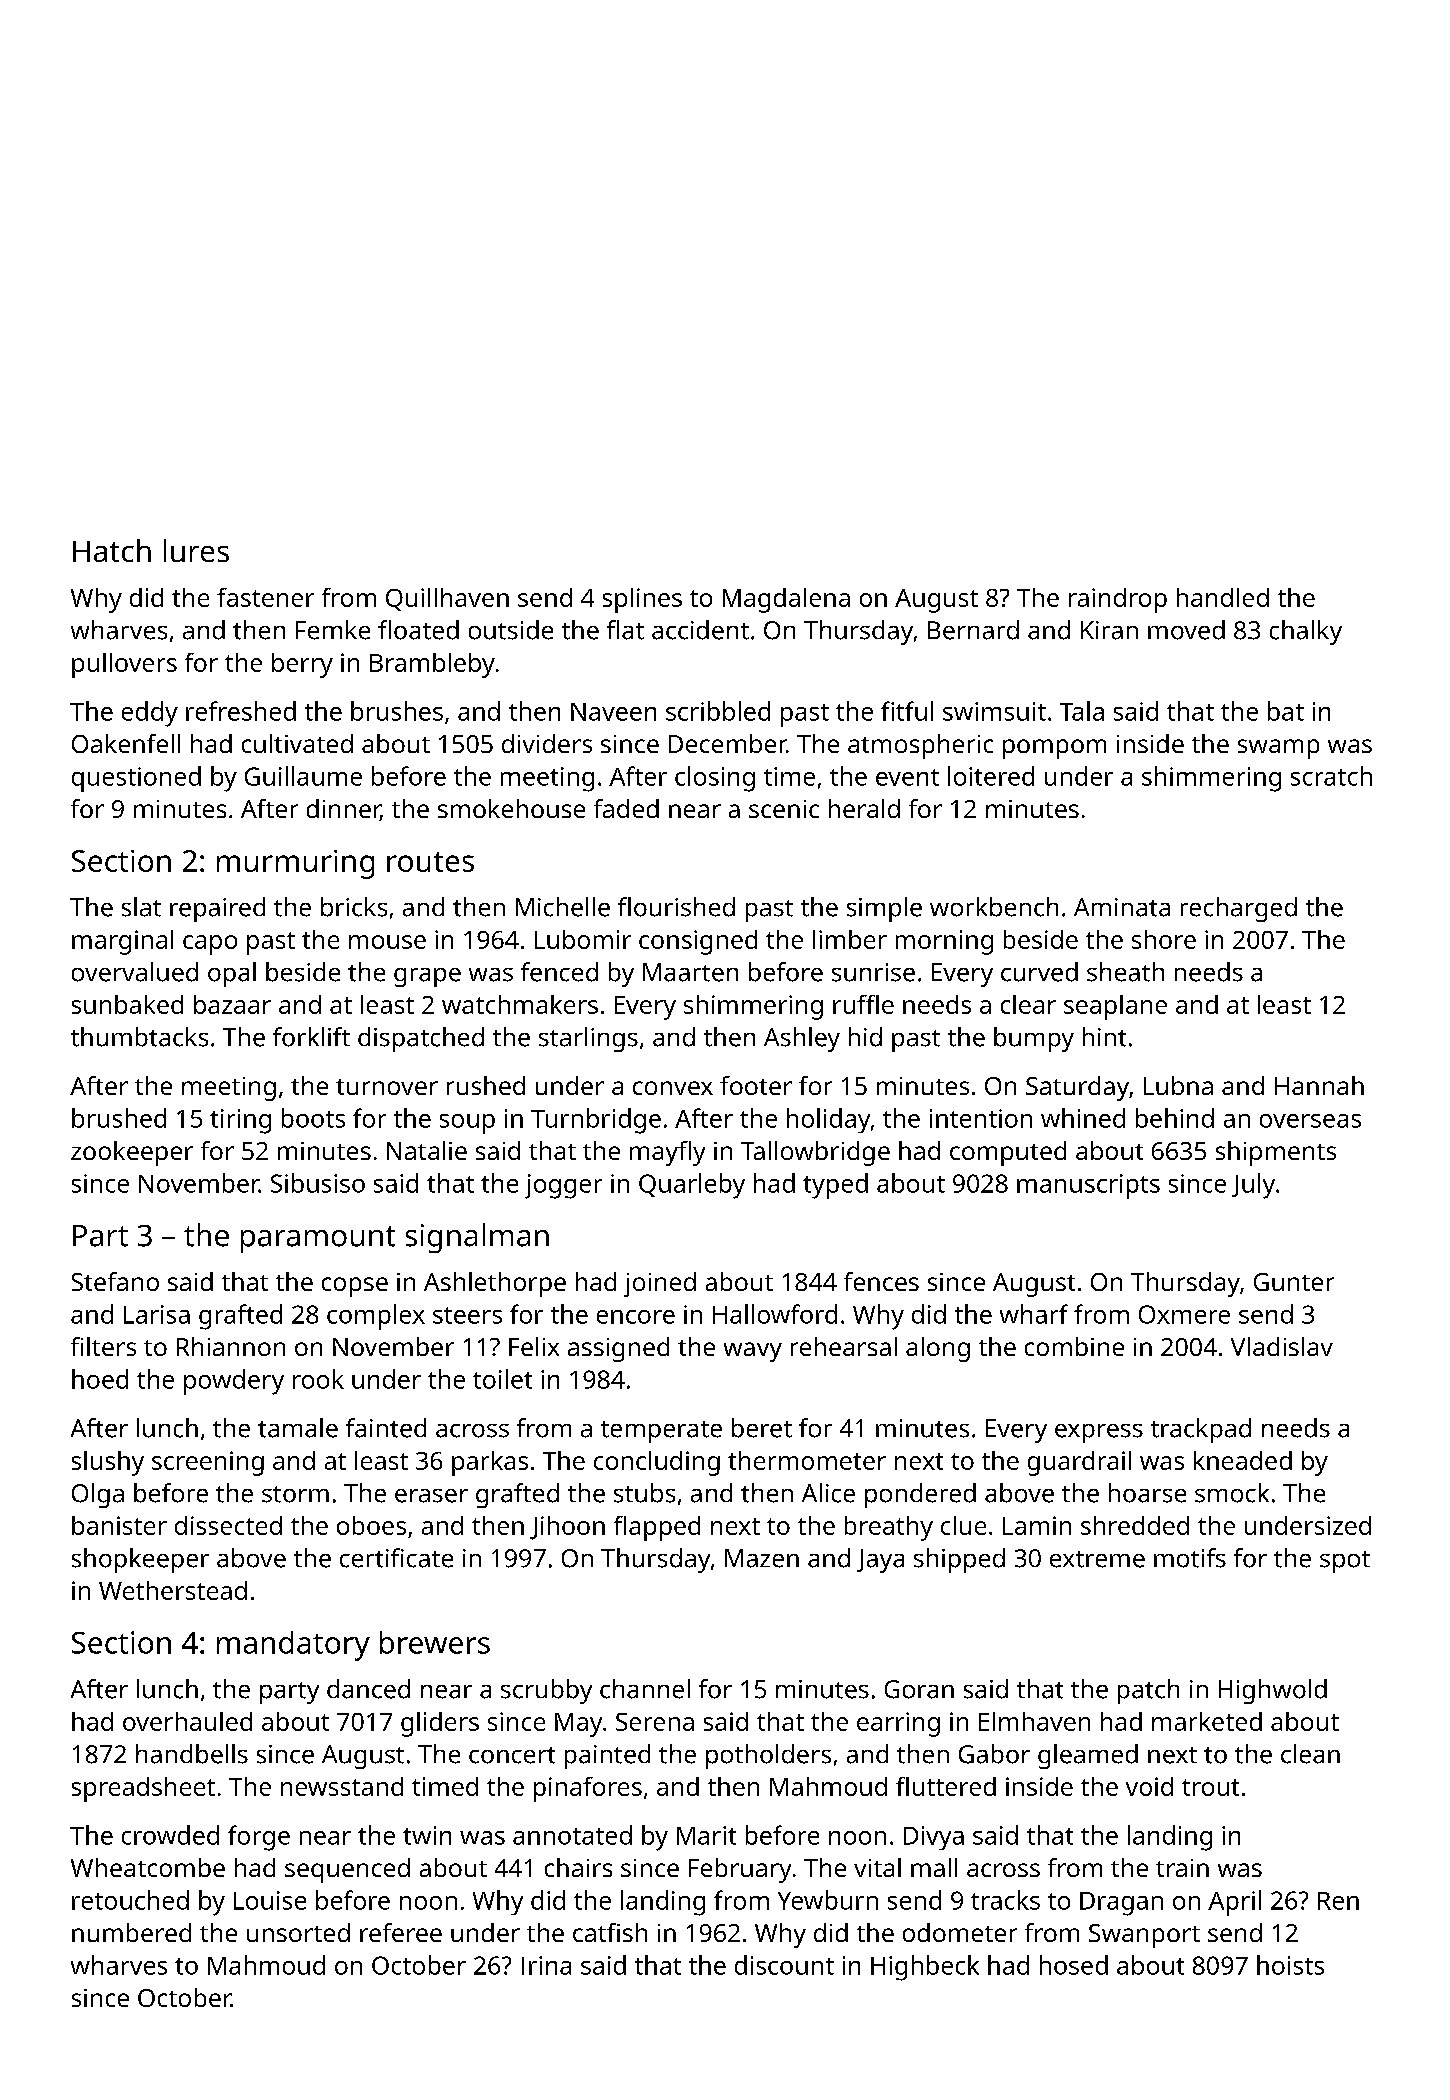  I want to click on Louise, so click(270, 1900).
